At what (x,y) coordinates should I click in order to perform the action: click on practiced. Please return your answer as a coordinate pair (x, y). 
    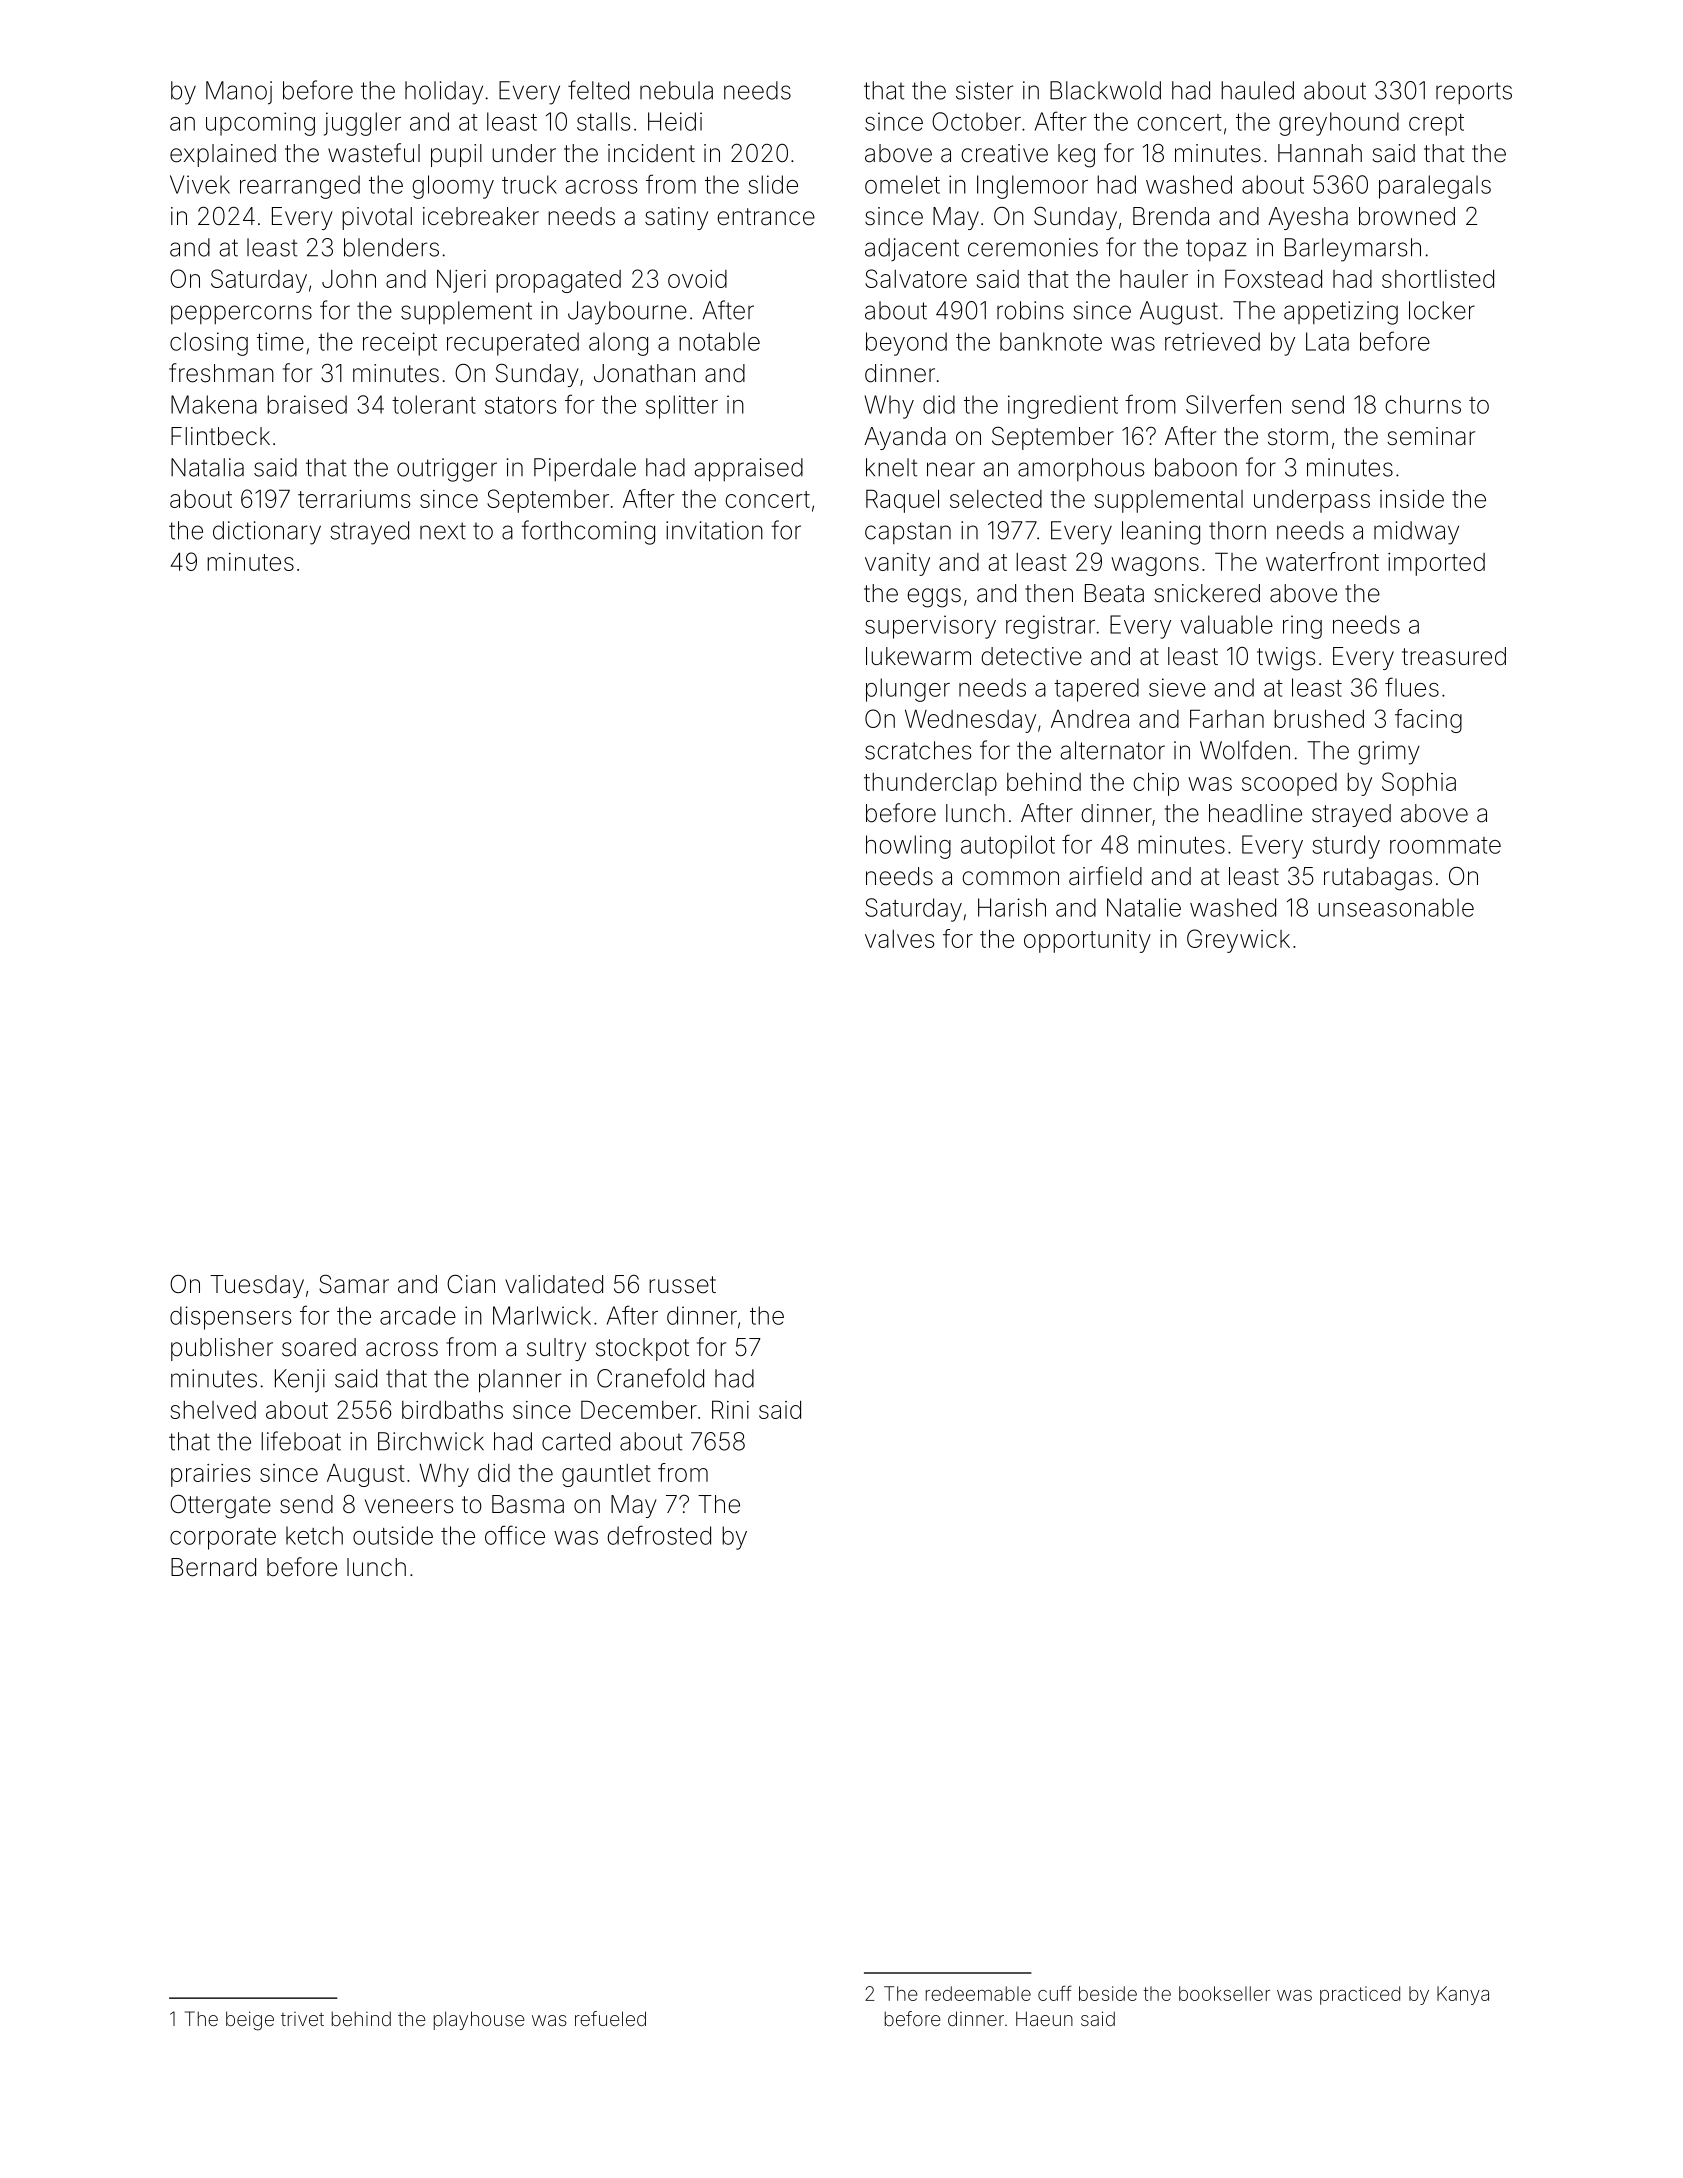
    Looking at the image, I should click on (1360, 1995).
